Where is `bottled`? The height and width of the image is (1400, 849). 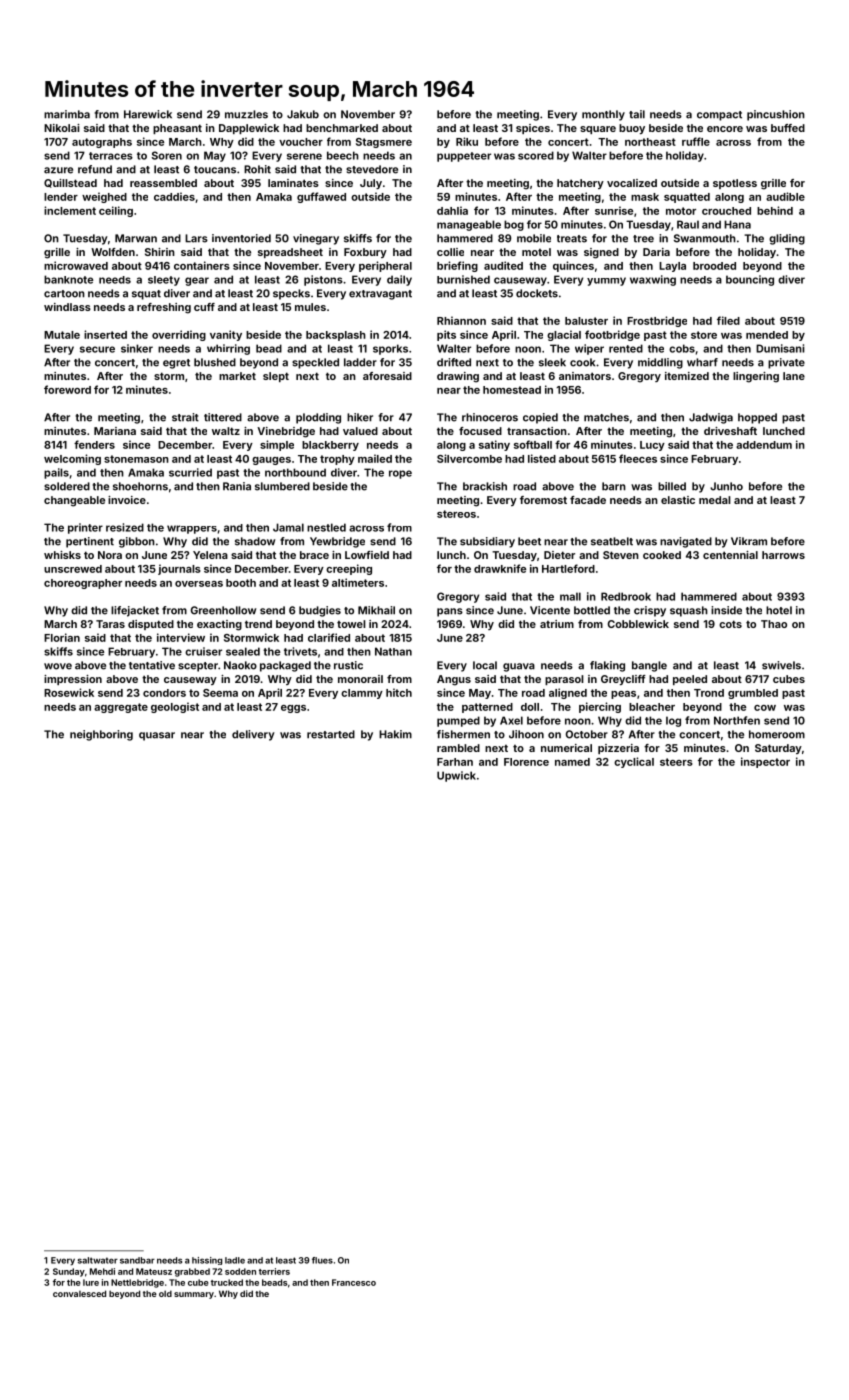
bottled is located at coordinates (592, 610).
